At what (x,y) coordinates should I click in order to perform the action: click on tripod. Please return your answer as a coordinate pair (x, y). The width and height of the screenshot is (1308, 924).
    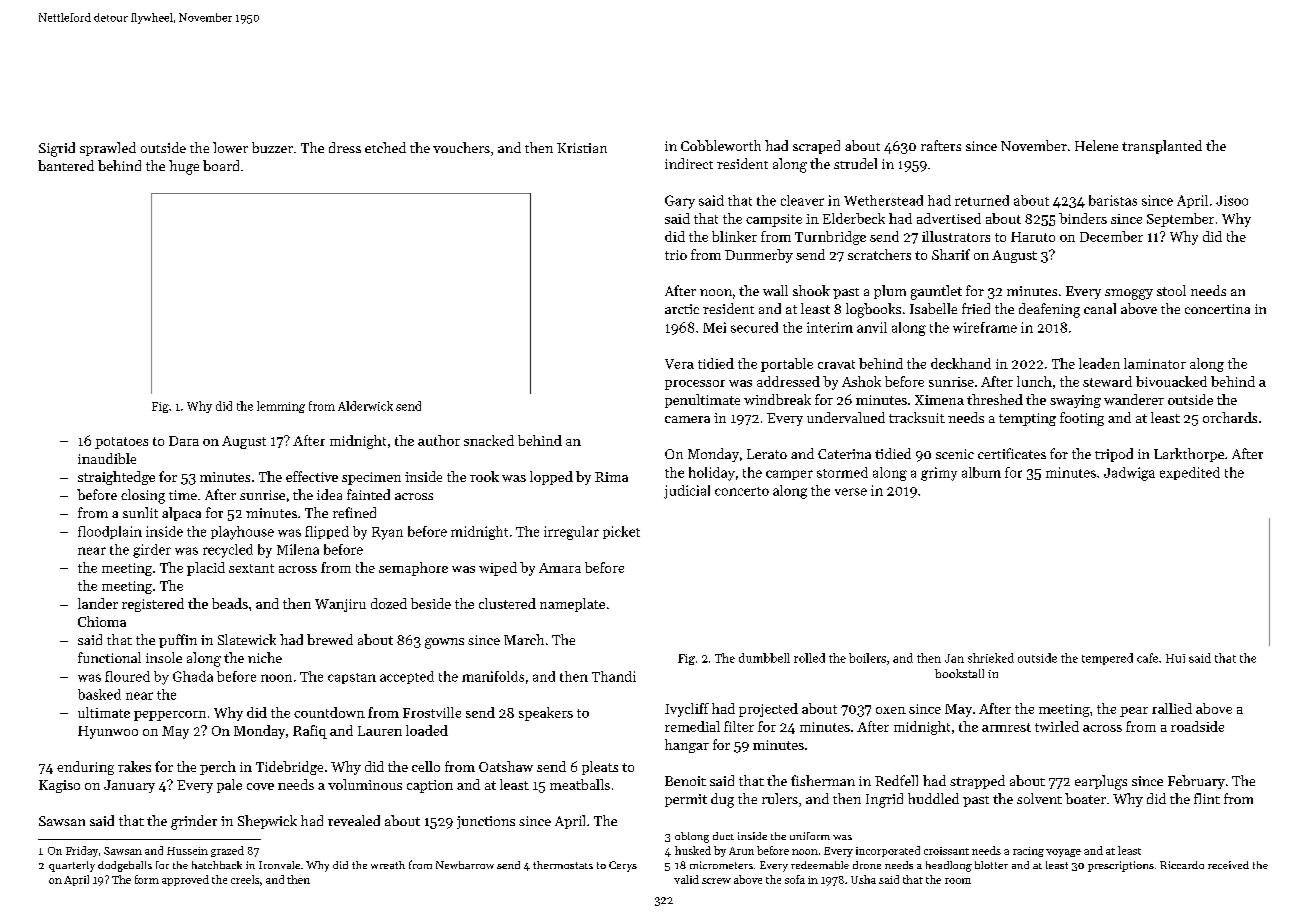
    Looking at the image, I should click on (1114, 455).
